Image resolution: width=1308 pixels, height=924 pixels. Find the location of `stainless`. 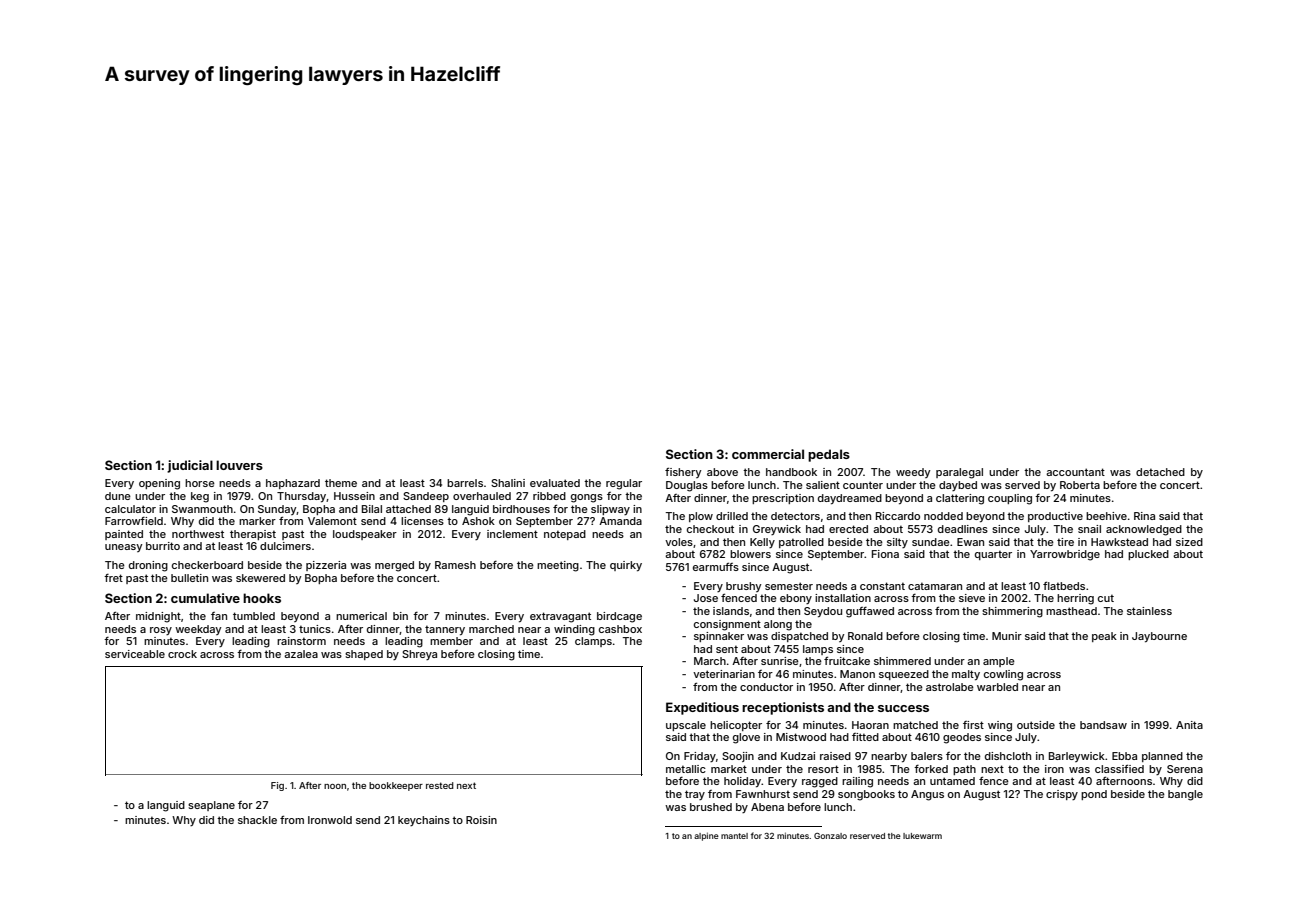

stainless is located at coordinates (1149, 611).
